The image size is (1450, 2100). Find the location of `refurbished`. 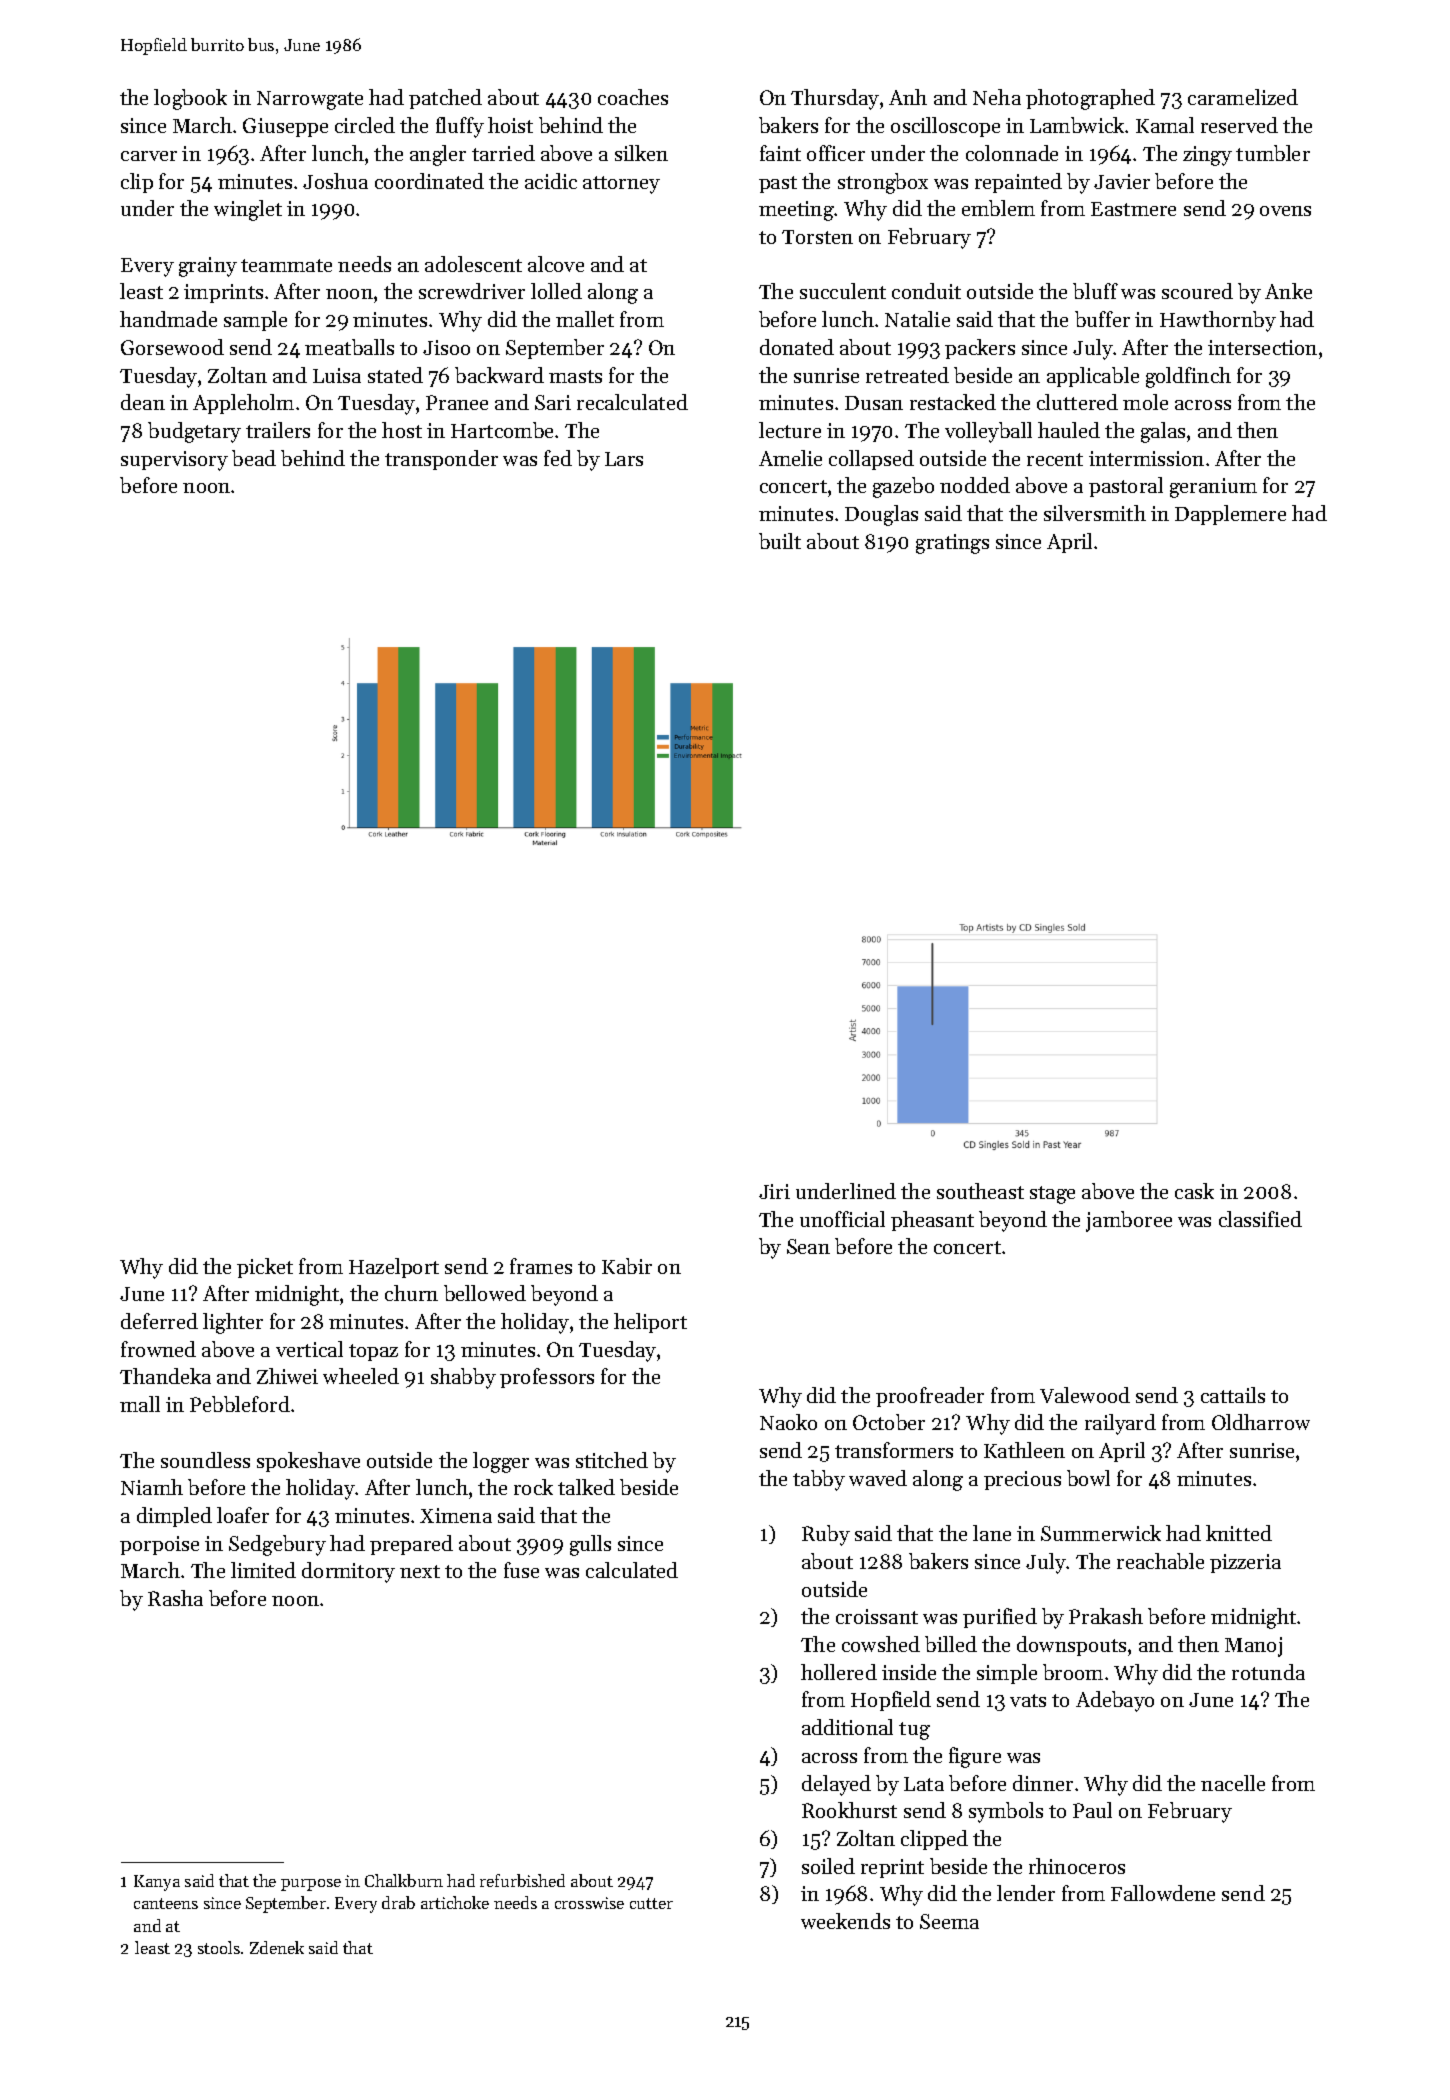

refurbished is located at coordinates (522, 1880).
